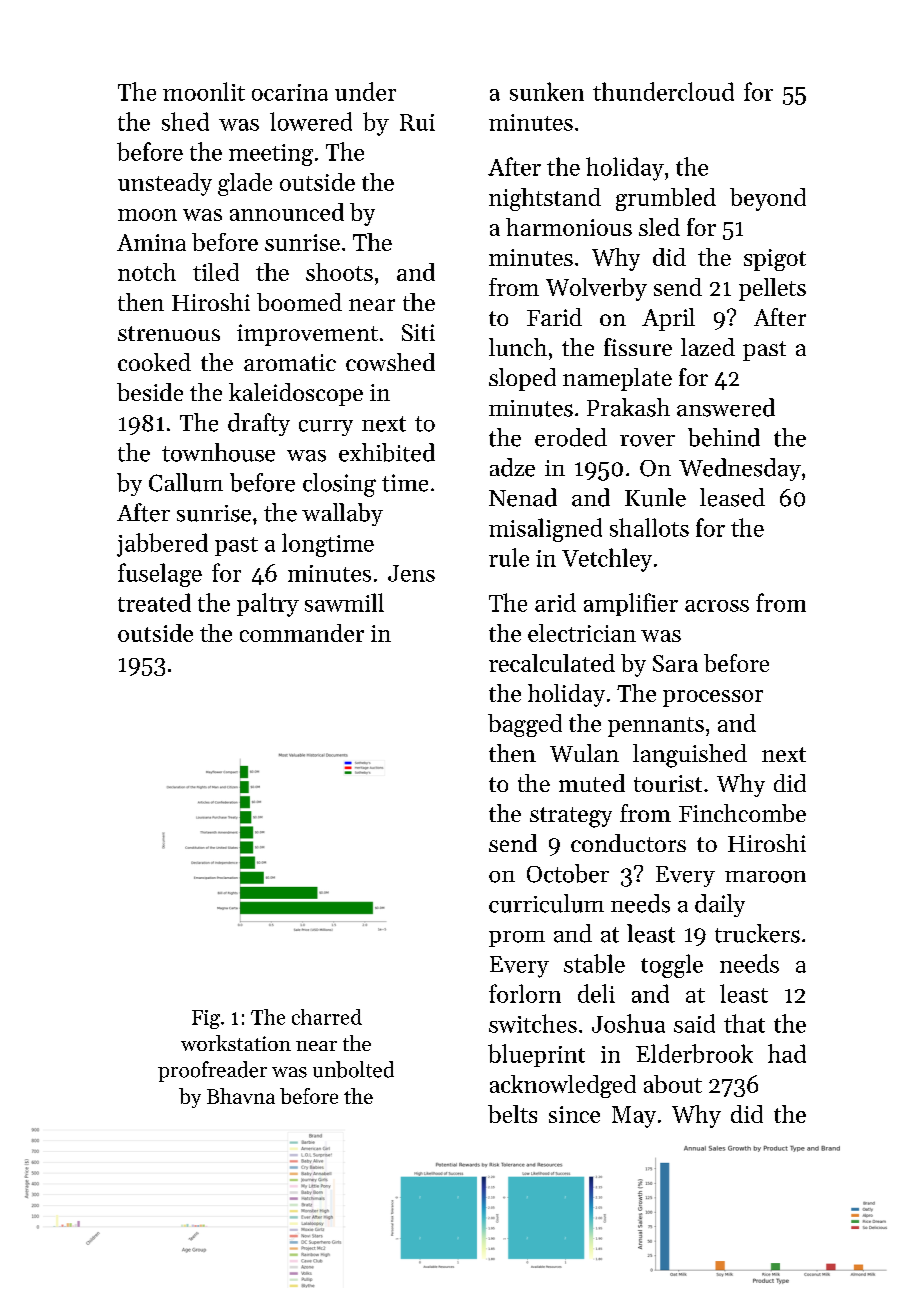  Describe the element at coordinates (353, 1069) in the document. I see `unbolted` at that location.
